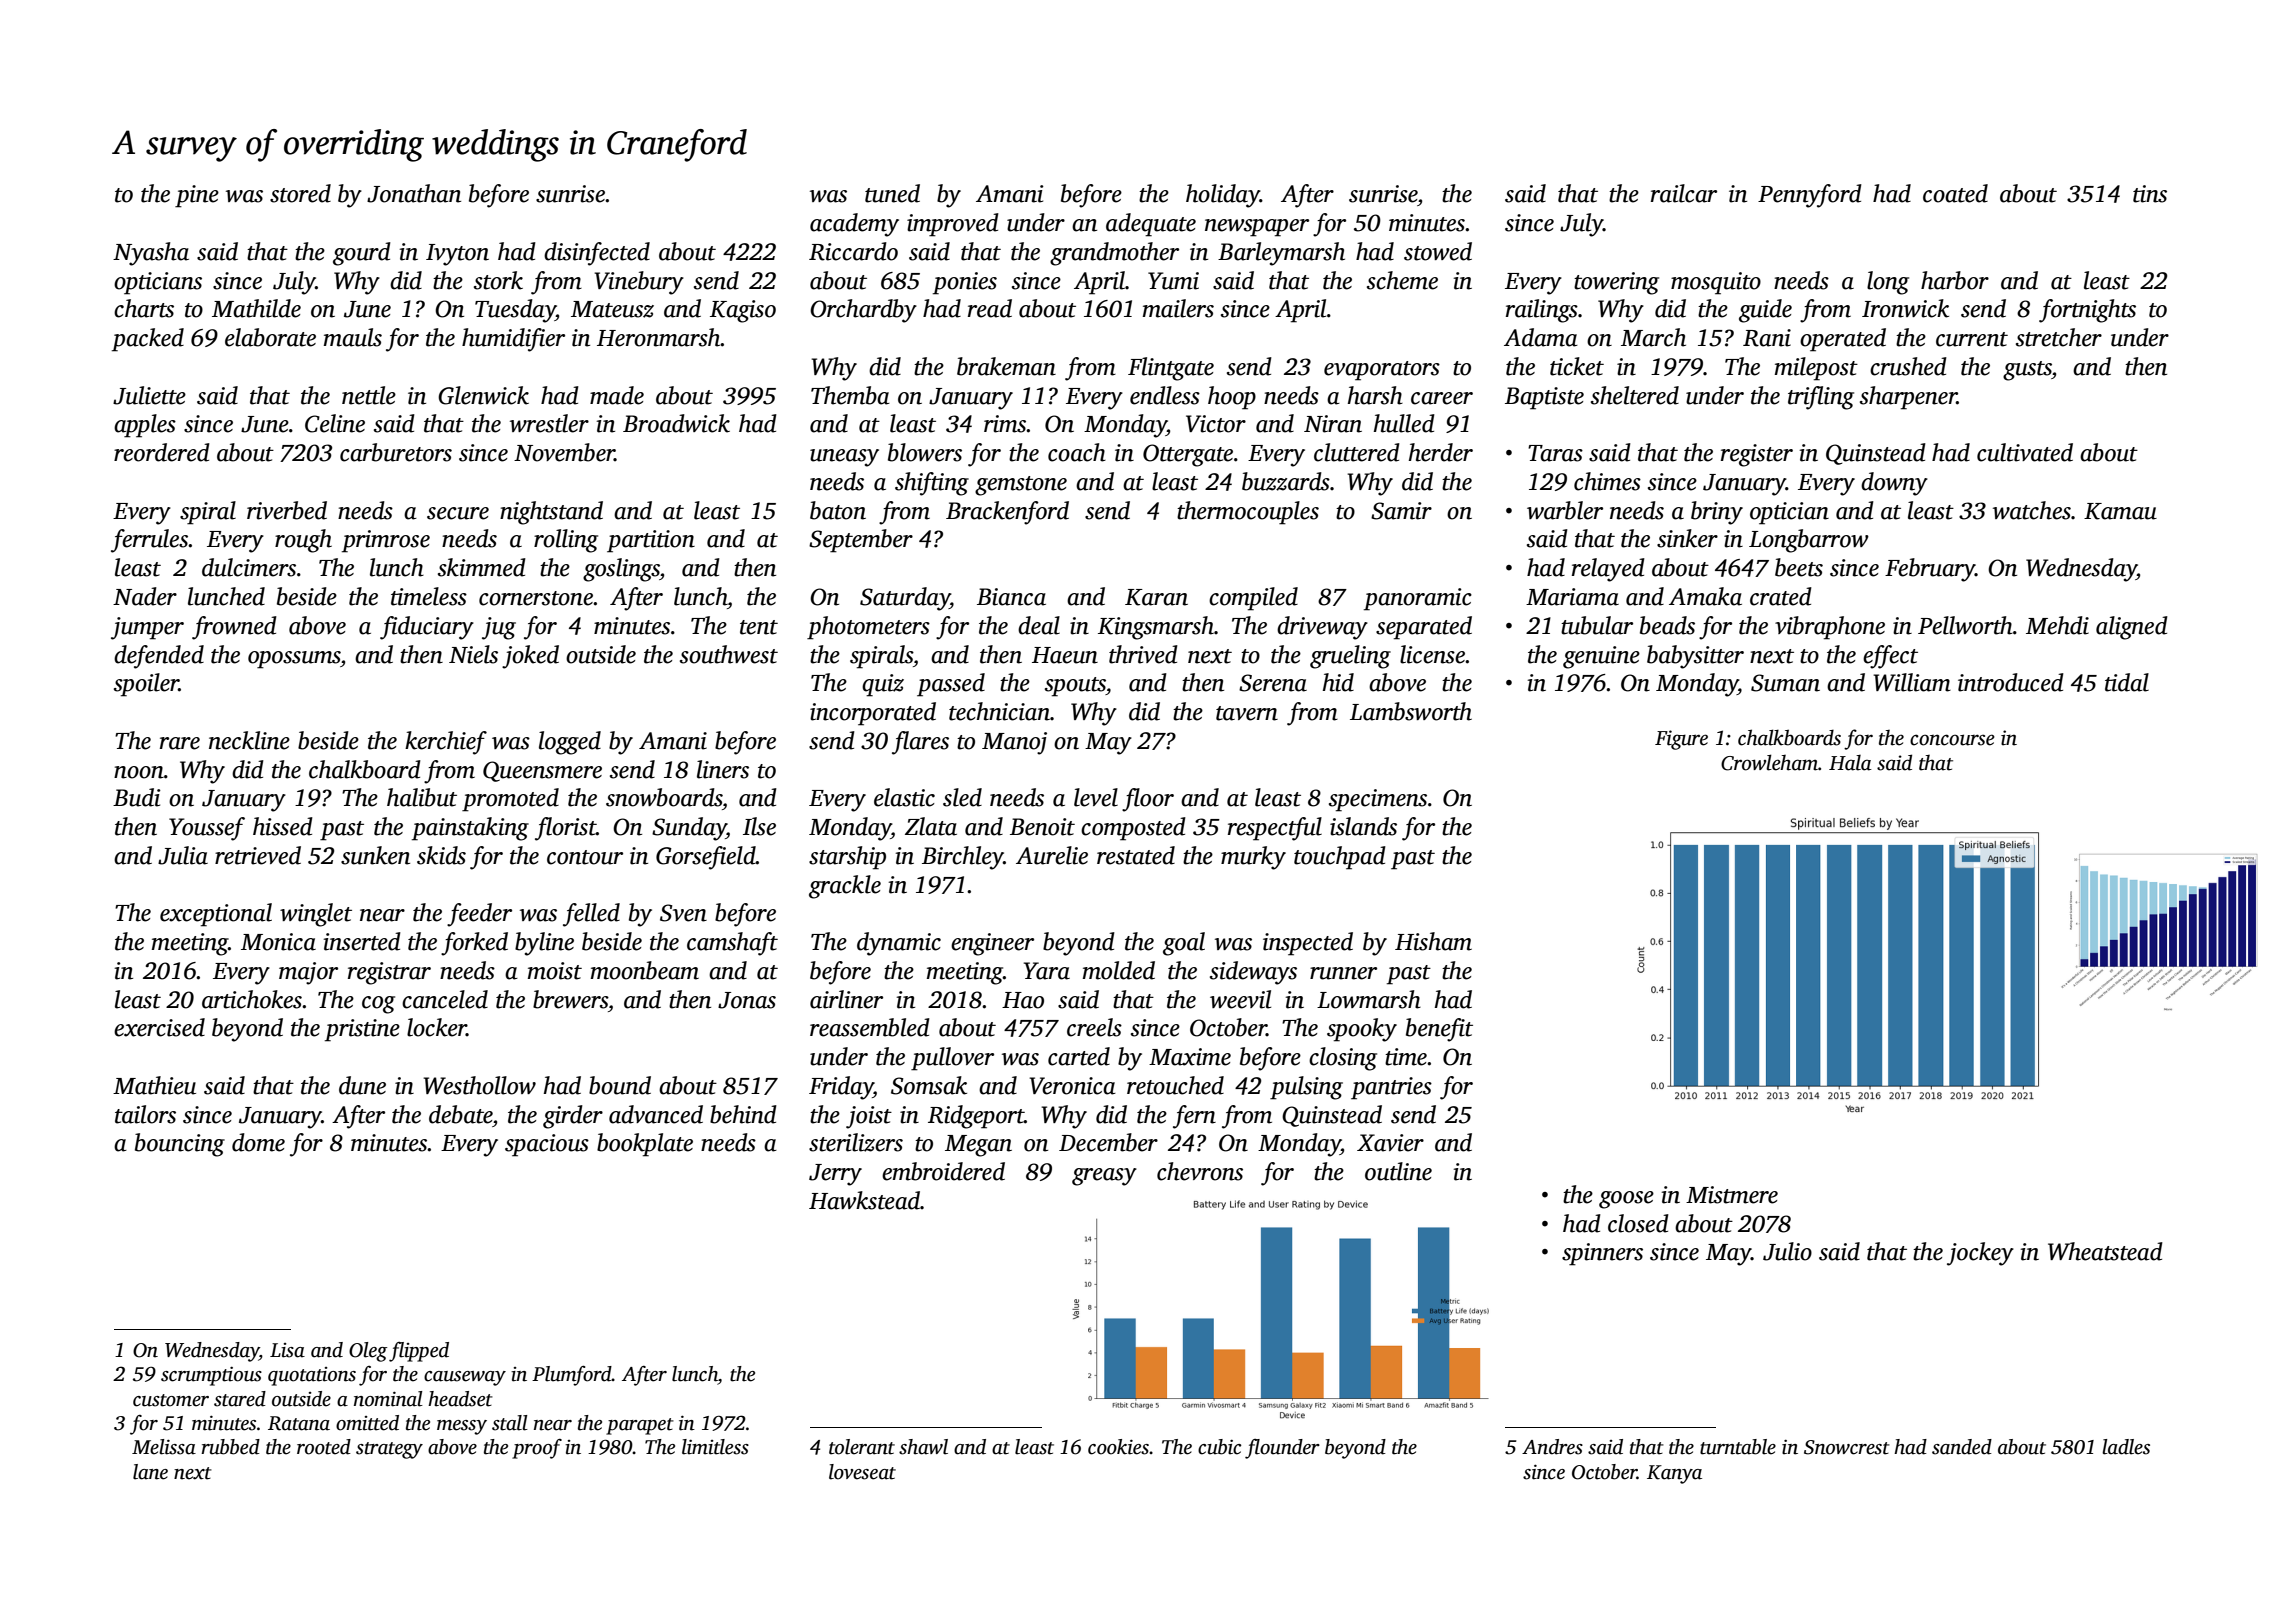 Image resolution: width=2282 pixels, height=1614 pixels. What do you see at coordinates (1281, 254) in the page?
I see `Barleymarsh` at bounding box center [1281, 254].
